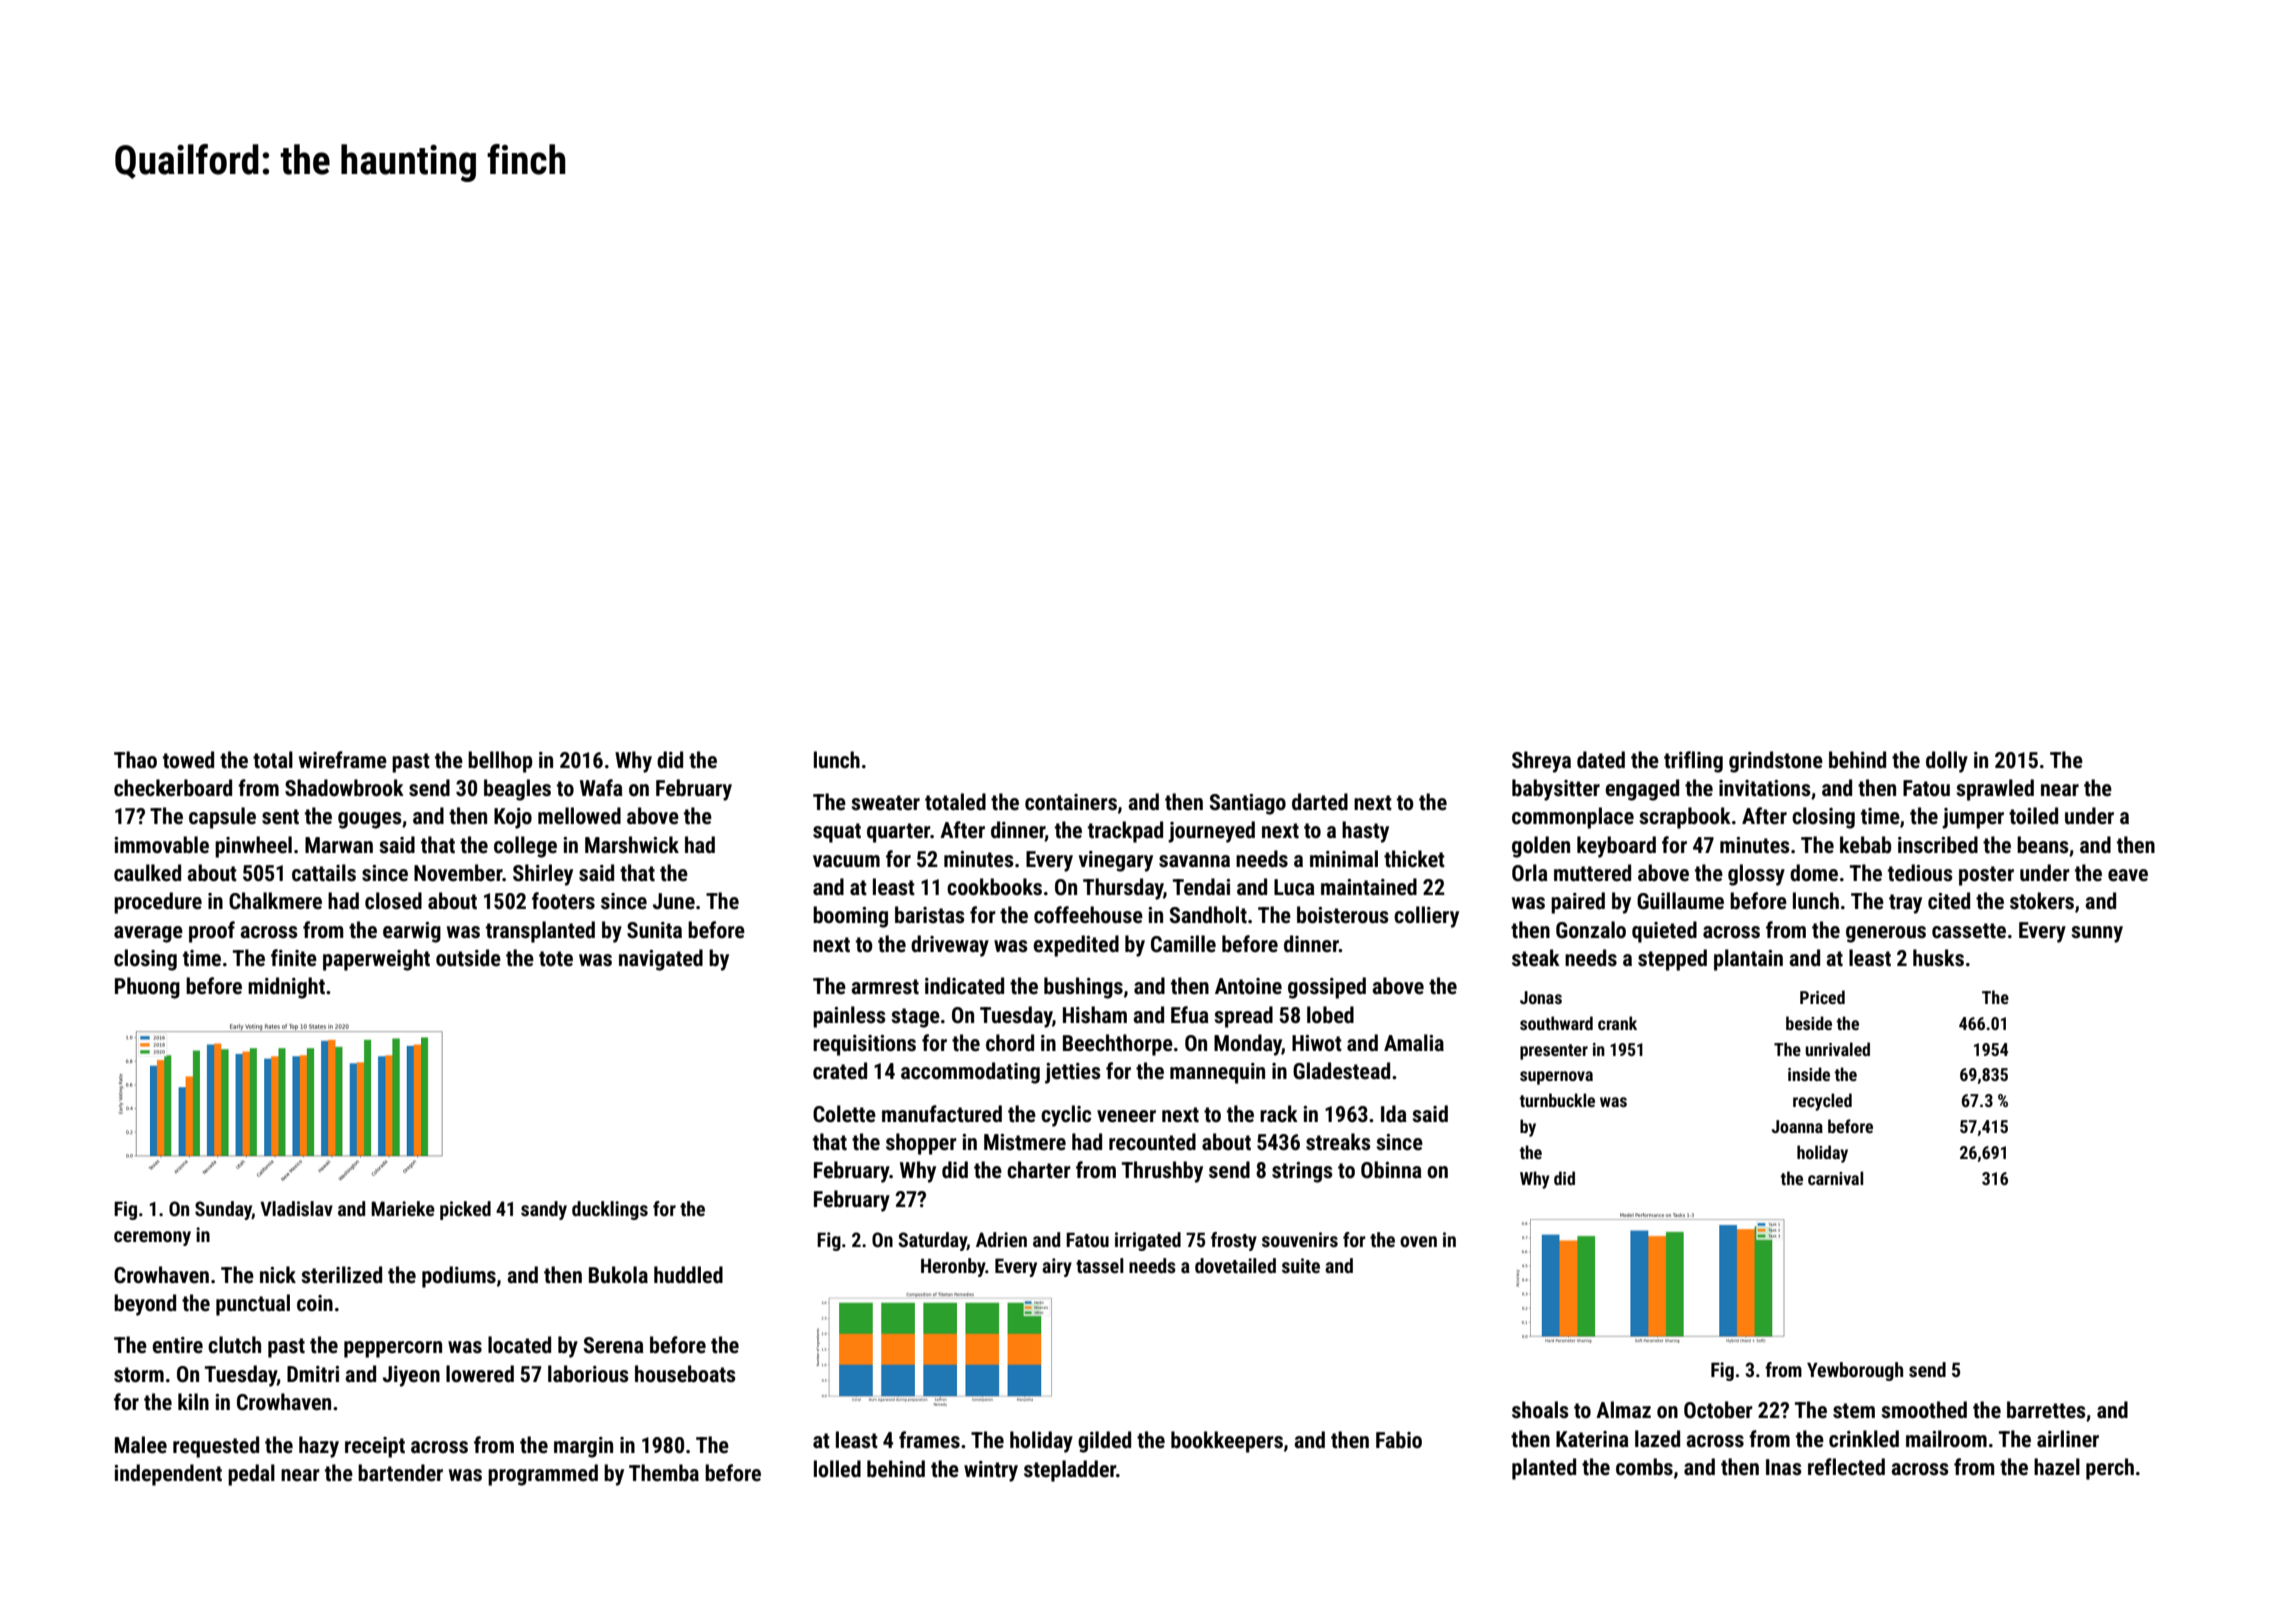  Describe the element at coordinates (1301, 1265) in the image. I see `suite` at that location.
